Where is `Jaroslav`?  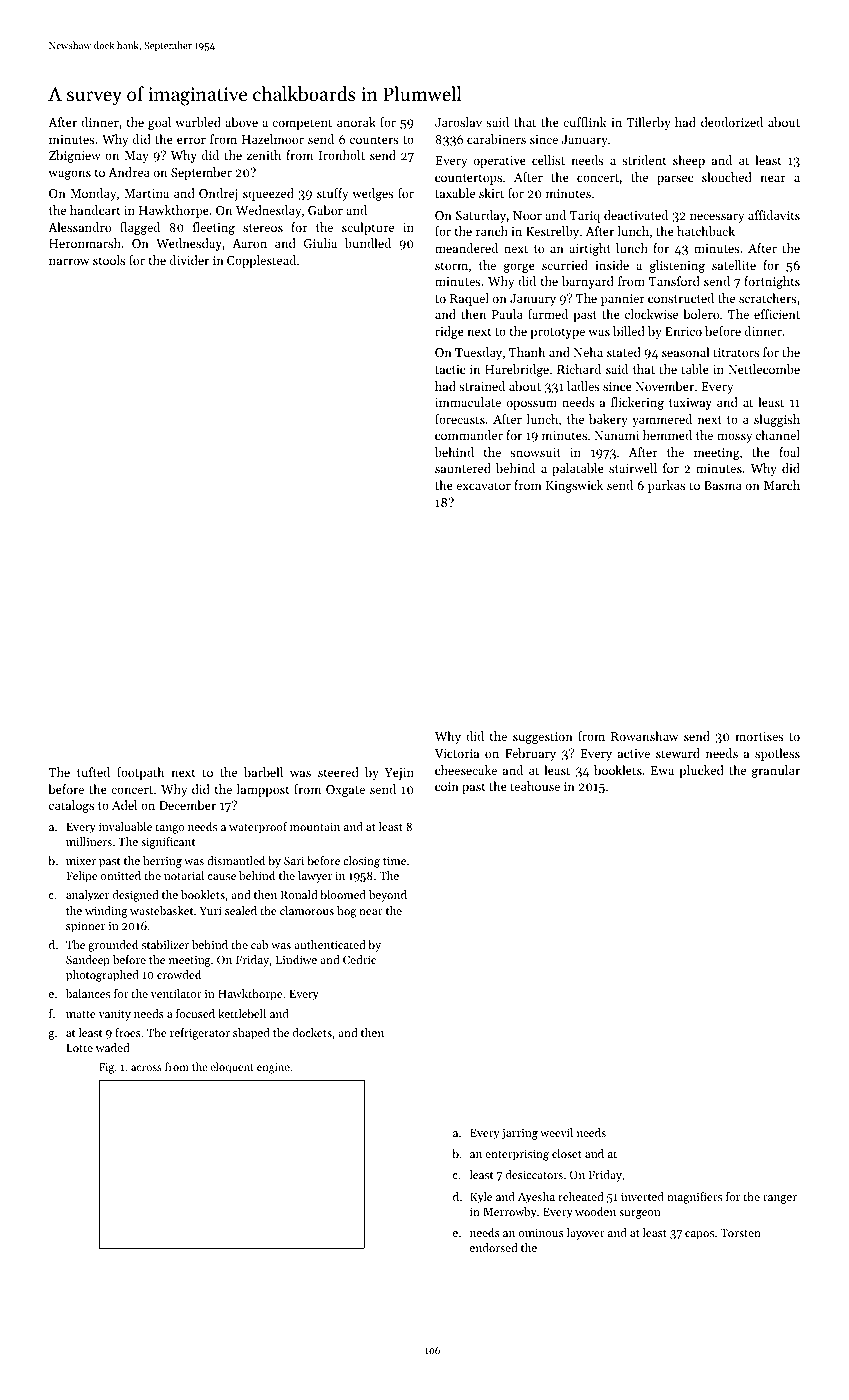
Jaroslav is located at coordinates (458, 122).
